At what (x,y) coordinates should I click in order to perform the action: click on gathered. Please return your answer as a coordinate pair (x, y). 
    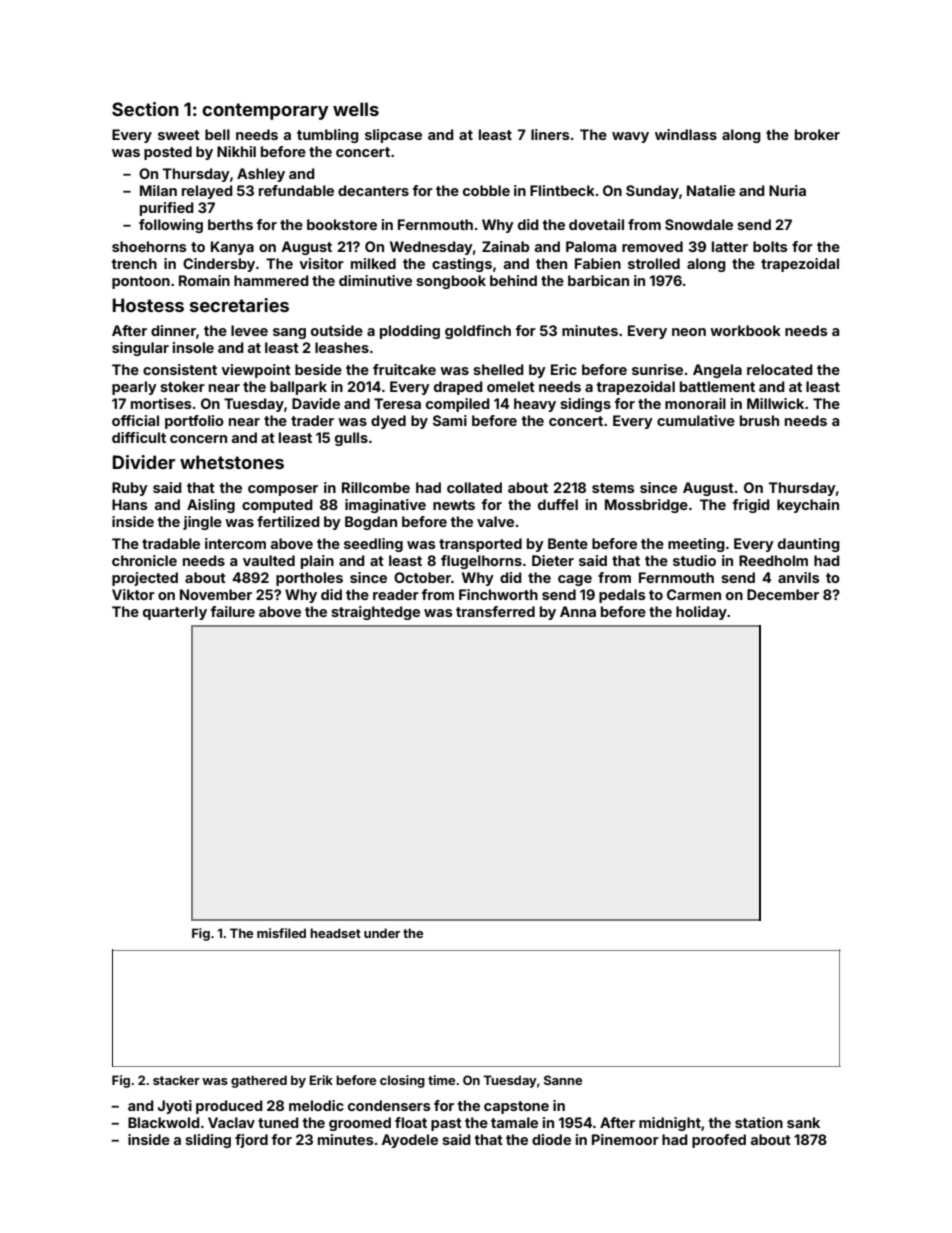
    Looking at the image, I should click on (259, 1081).
